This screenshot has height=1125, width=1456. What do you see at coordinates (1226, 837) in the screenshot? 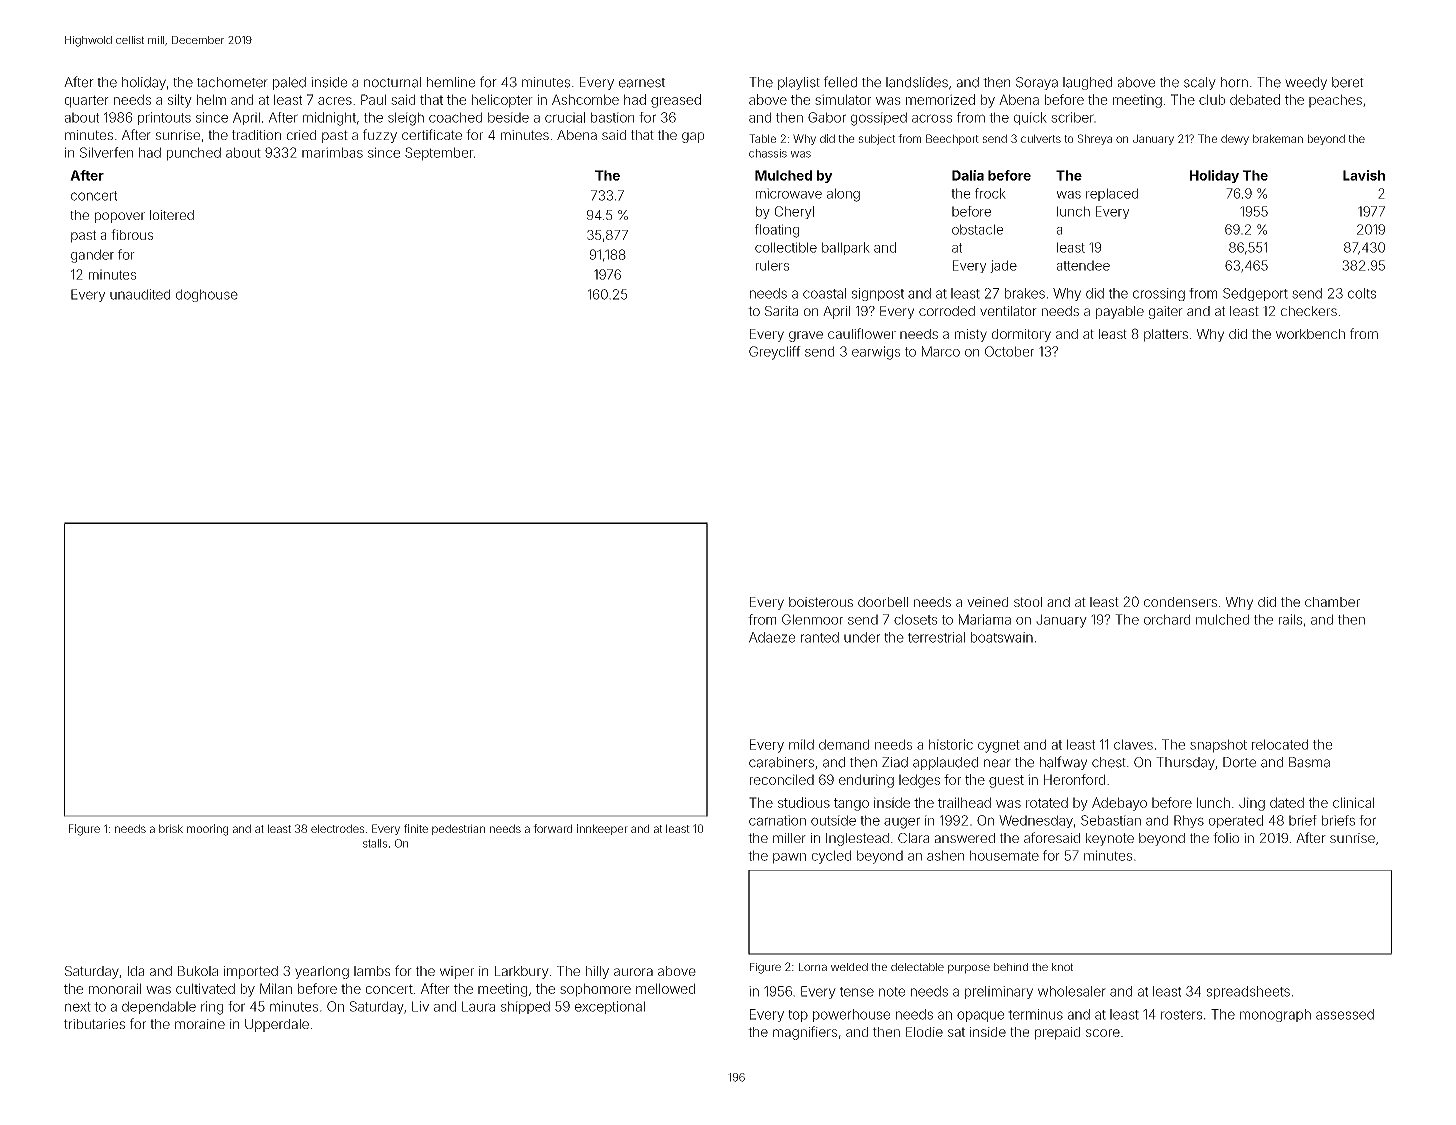
I see `folio` at bounding box center [1226, 837].
